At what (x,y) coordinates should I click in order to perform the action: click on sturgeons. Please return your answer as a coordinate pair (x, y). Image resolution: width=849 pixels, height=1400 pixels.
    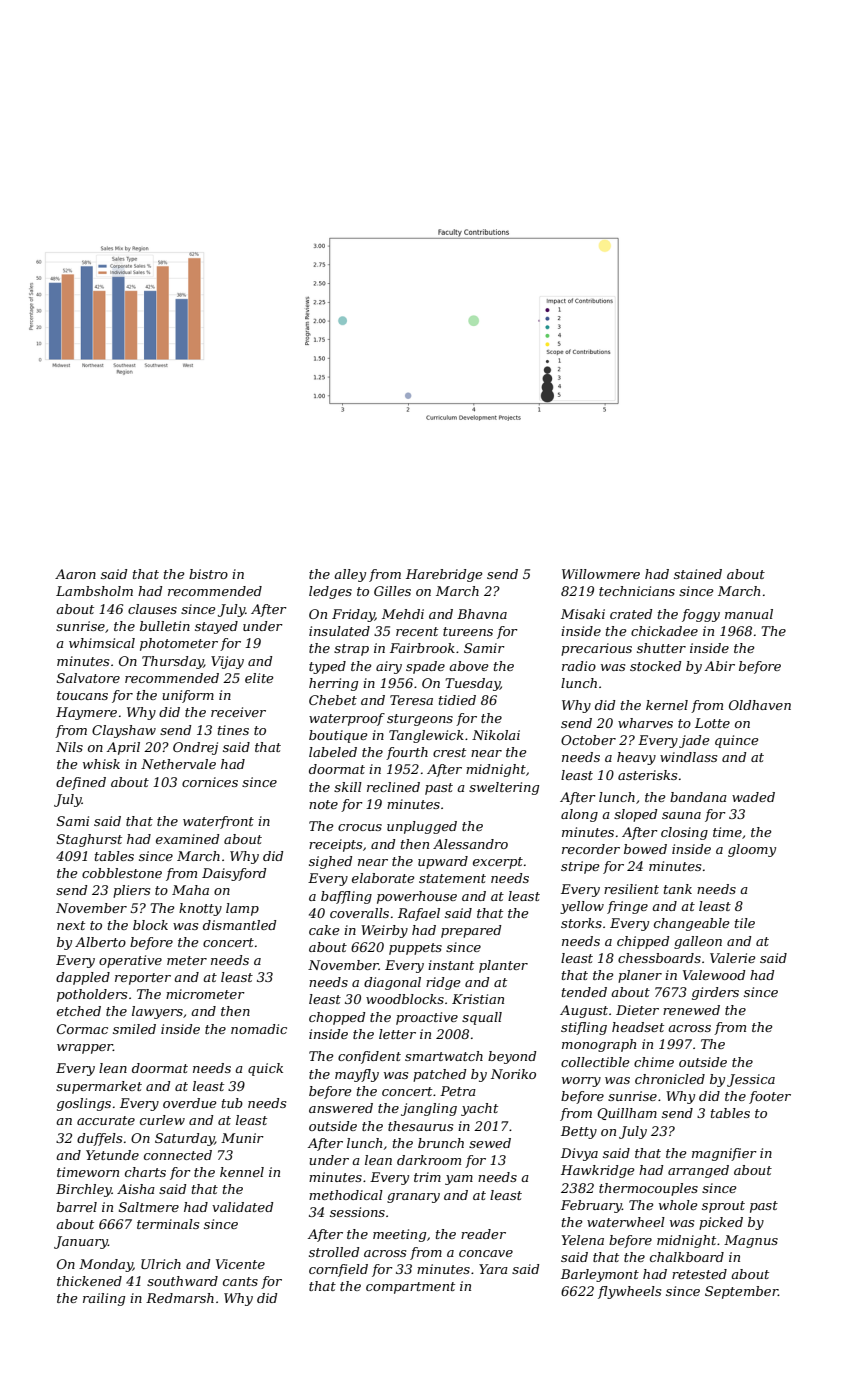
    Looking at the image, I should click on (420, 720).
